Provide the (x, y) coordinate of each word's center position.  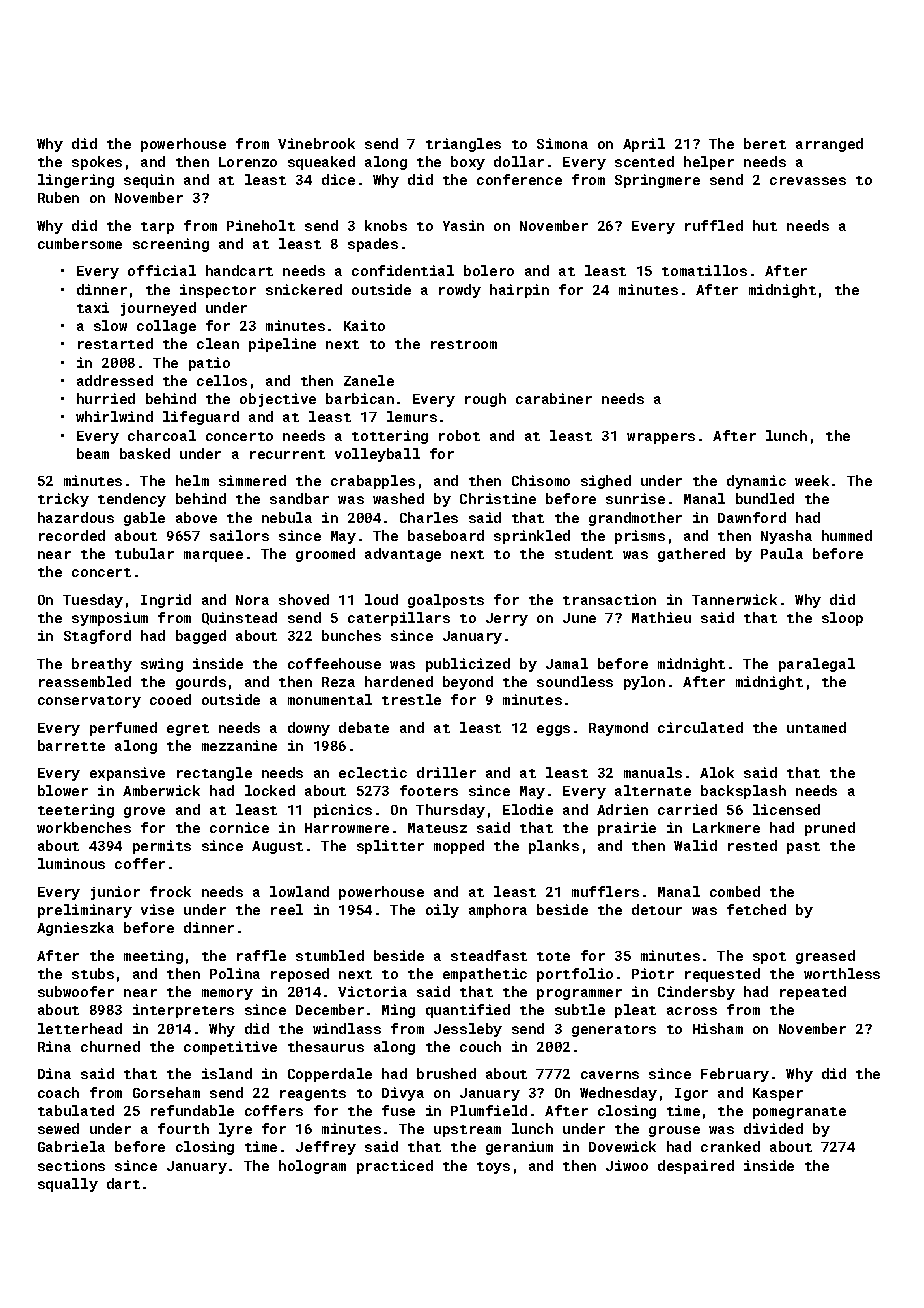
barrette (71, 745)
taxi (93, 307)
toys (493, 1168)
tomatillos (704, 270)
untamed (816, 727)
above (196, 517)
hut (765, 225)
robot (459, 435)
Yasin (463, 225)
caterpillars (399, 619)
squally (68, 1185)
